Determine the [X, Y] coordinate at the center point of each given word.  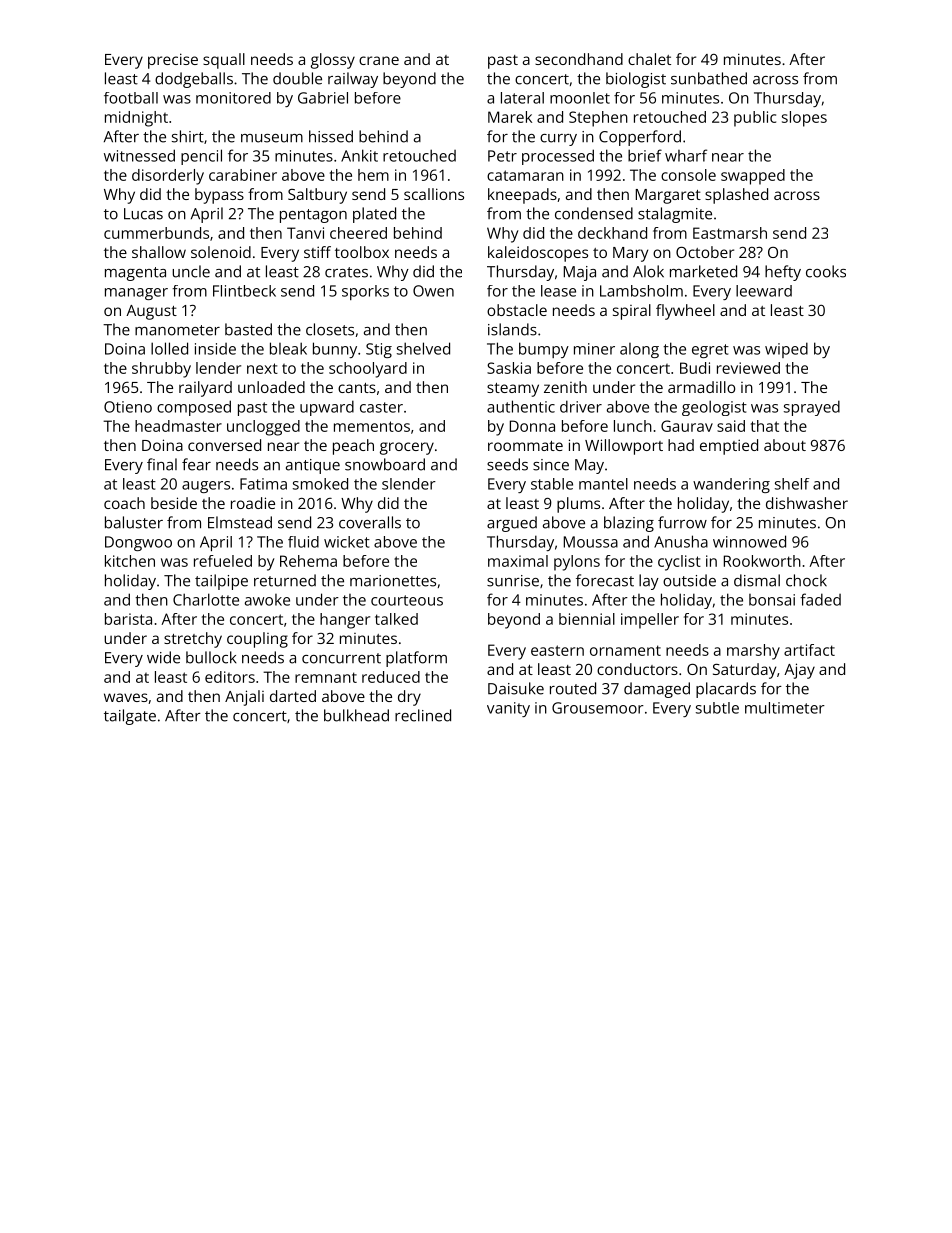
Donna [532, 426]
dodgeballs [194, 80]
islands [512, 329]
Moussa [591, 542]
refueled [223, 561]
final [162, 464]
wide [163, 657]
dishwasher [807, 503]
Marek [510, 117]
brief [645, 155]
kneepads [522, 196]
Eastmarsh [730, 233]
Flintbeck [244, 291]
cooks [826, 271]
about [785, 445]
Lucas [143, 214]
